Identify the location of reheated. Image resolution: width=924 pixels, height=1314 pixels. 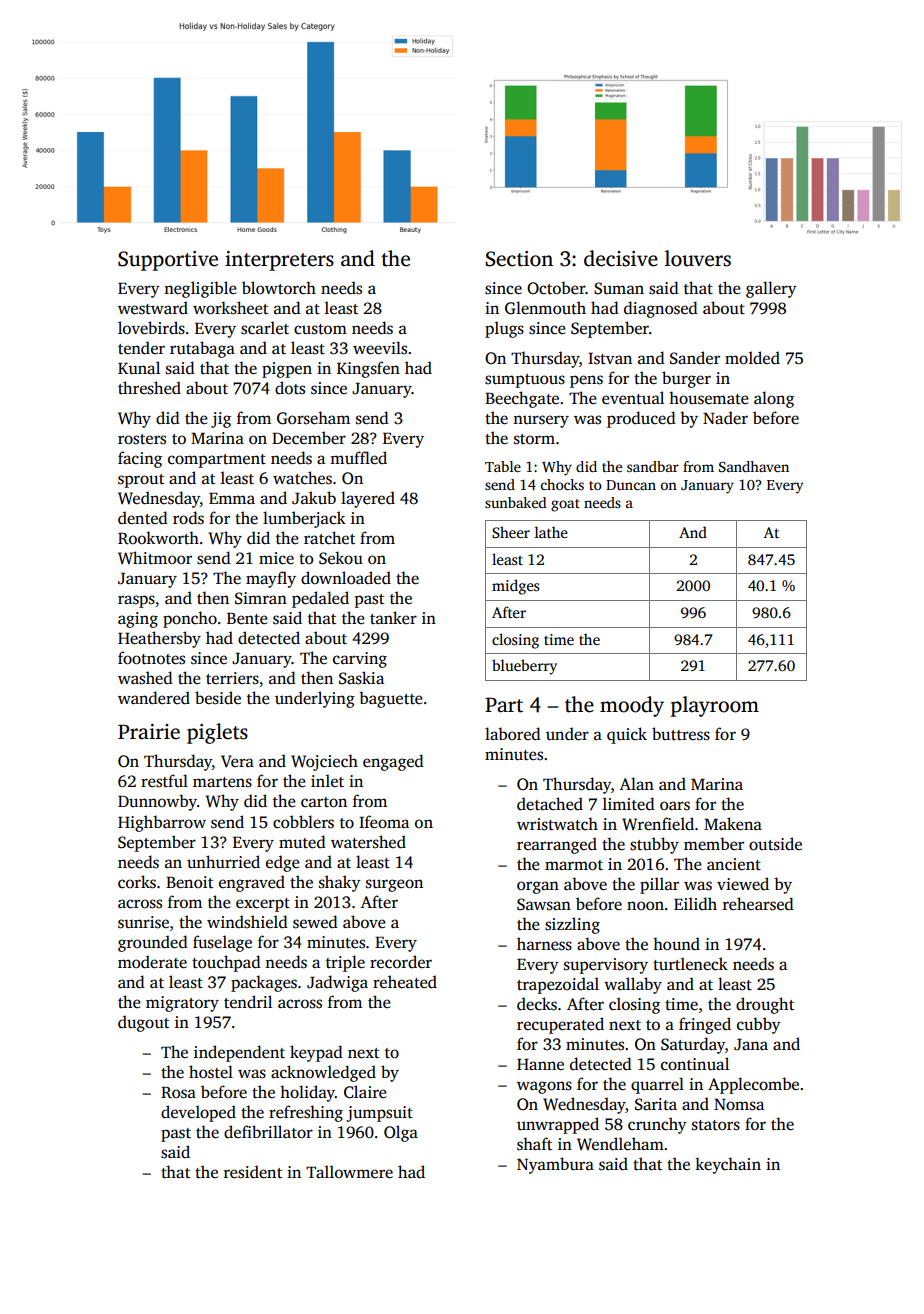
(405, 982).
